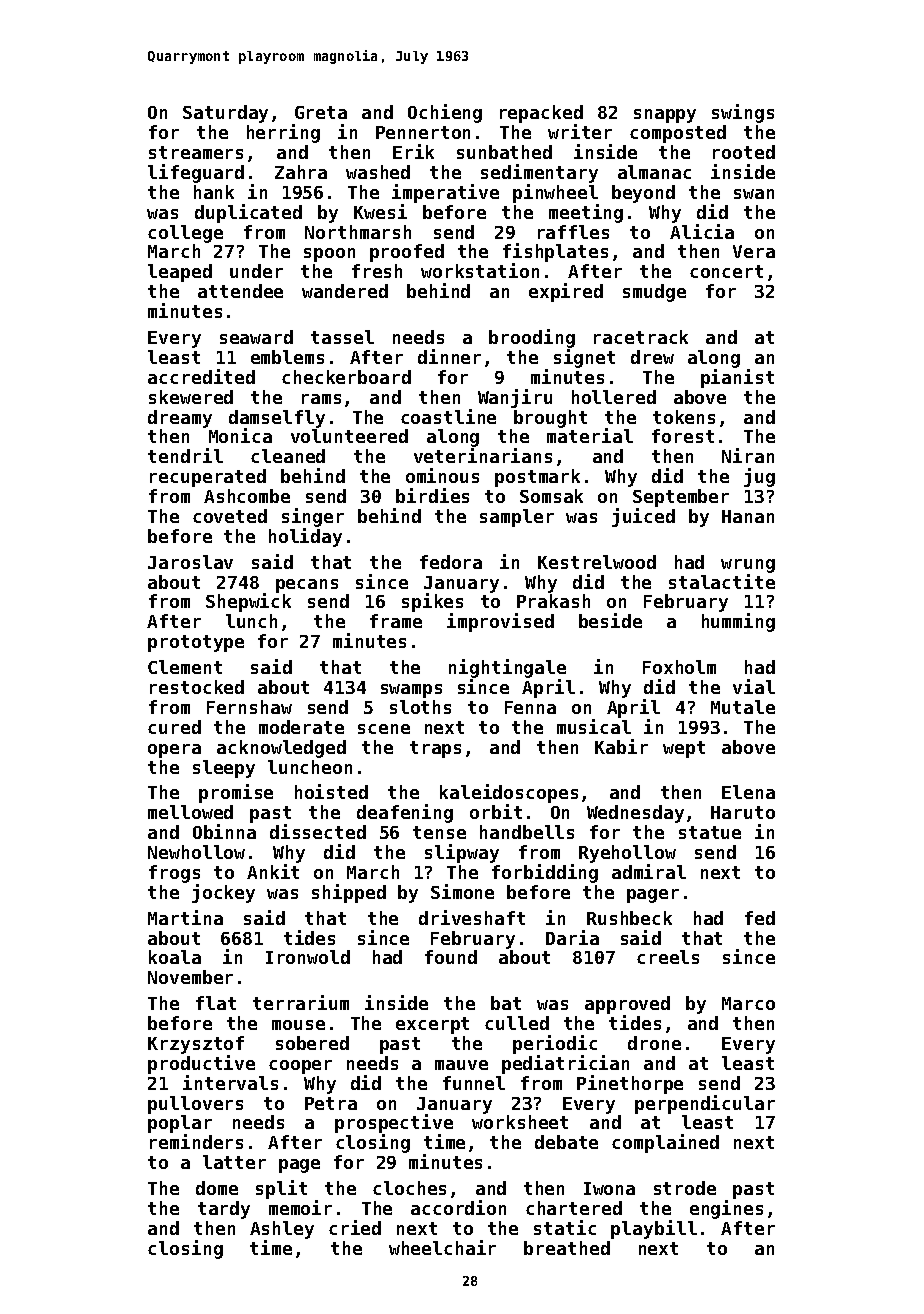 The image size is (924, 1314). What do you see at coordinates (196, 152) in the document?
I see `streamers` at bounding box center [196, 152].
